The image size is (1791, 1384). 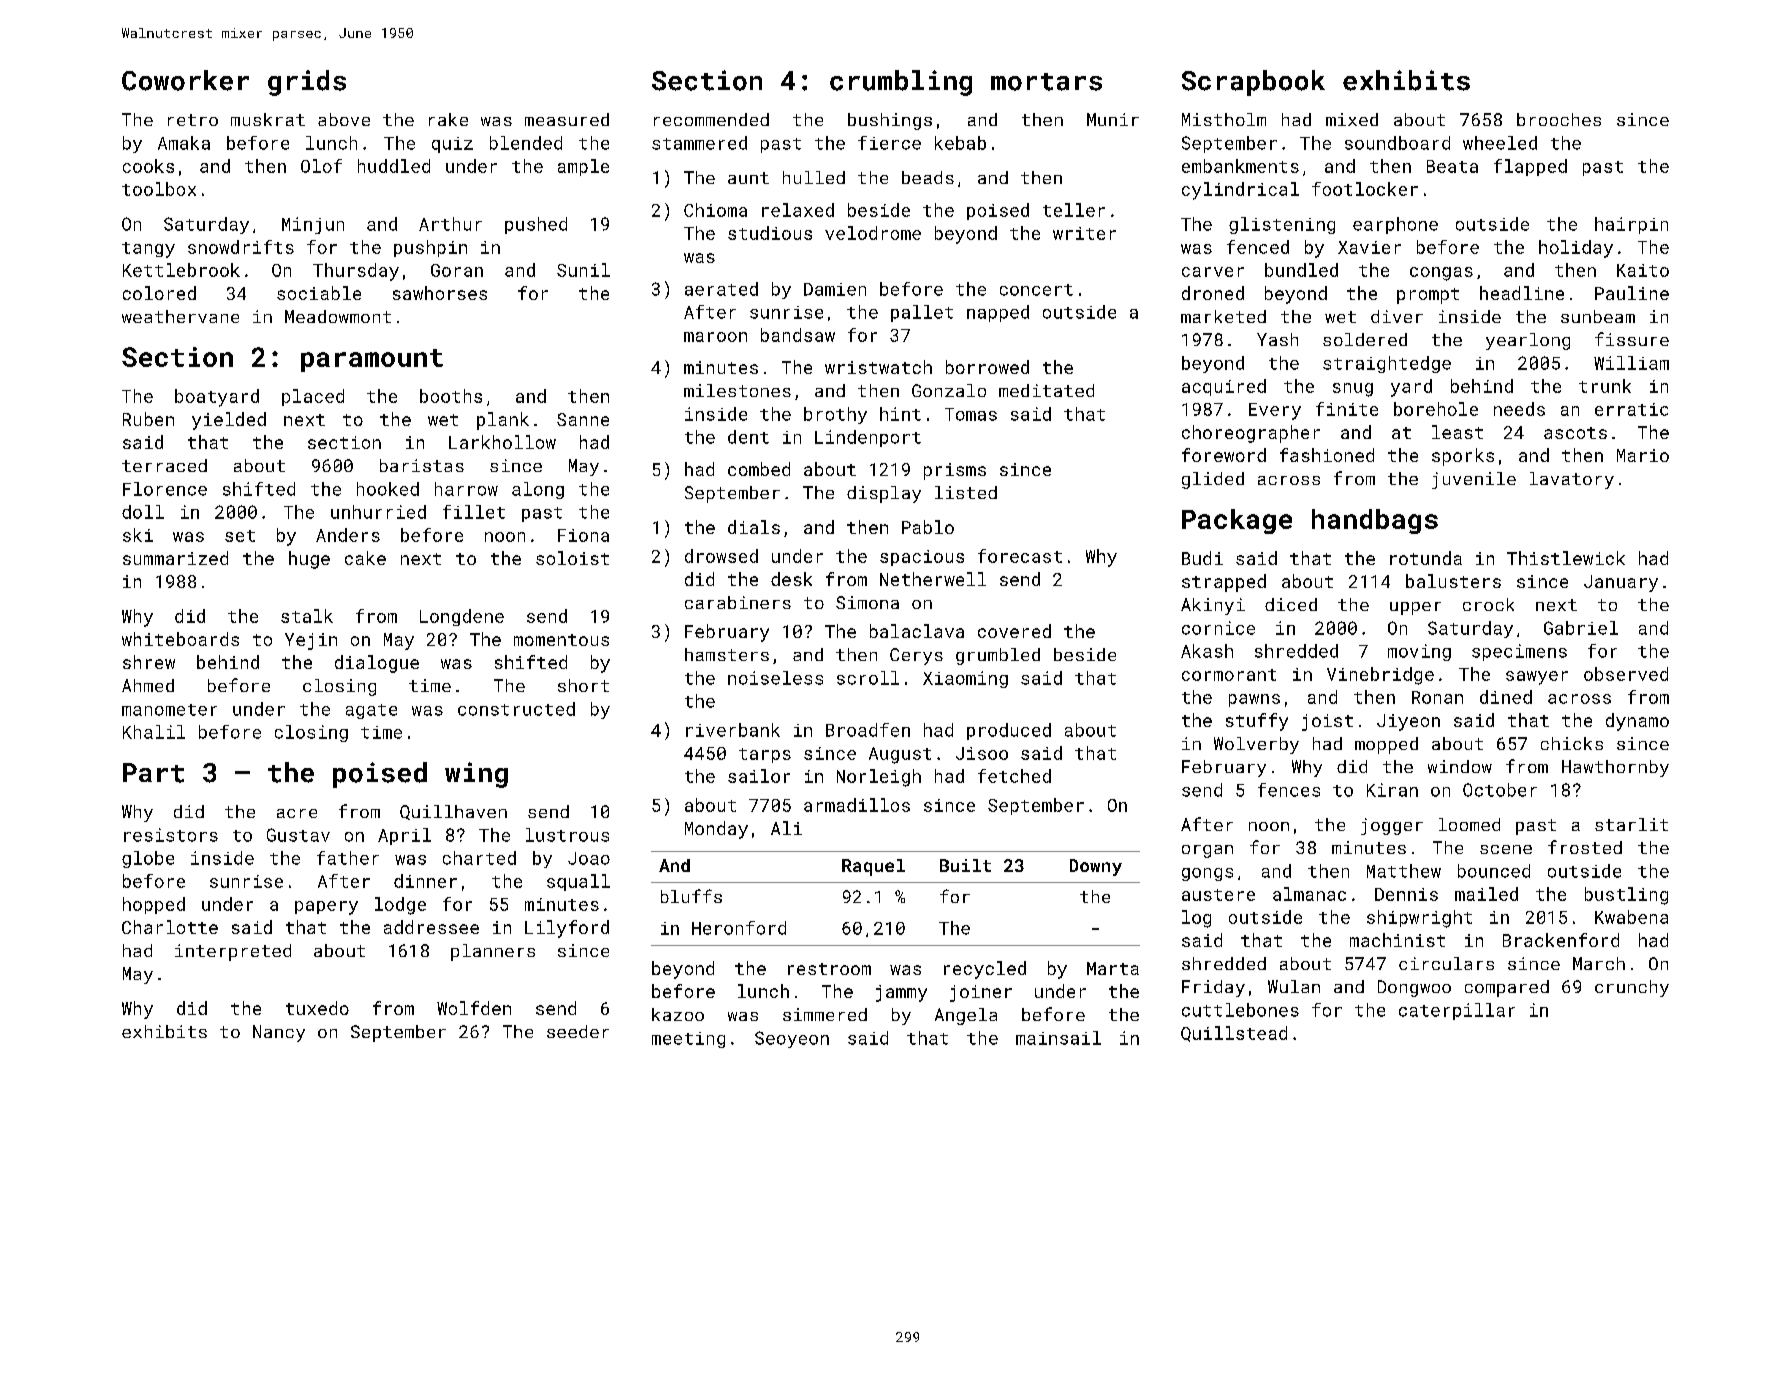 What do you see at coordinates (148, 419) in the page?
I see `Ruben` at bounding box center [148, 419].
